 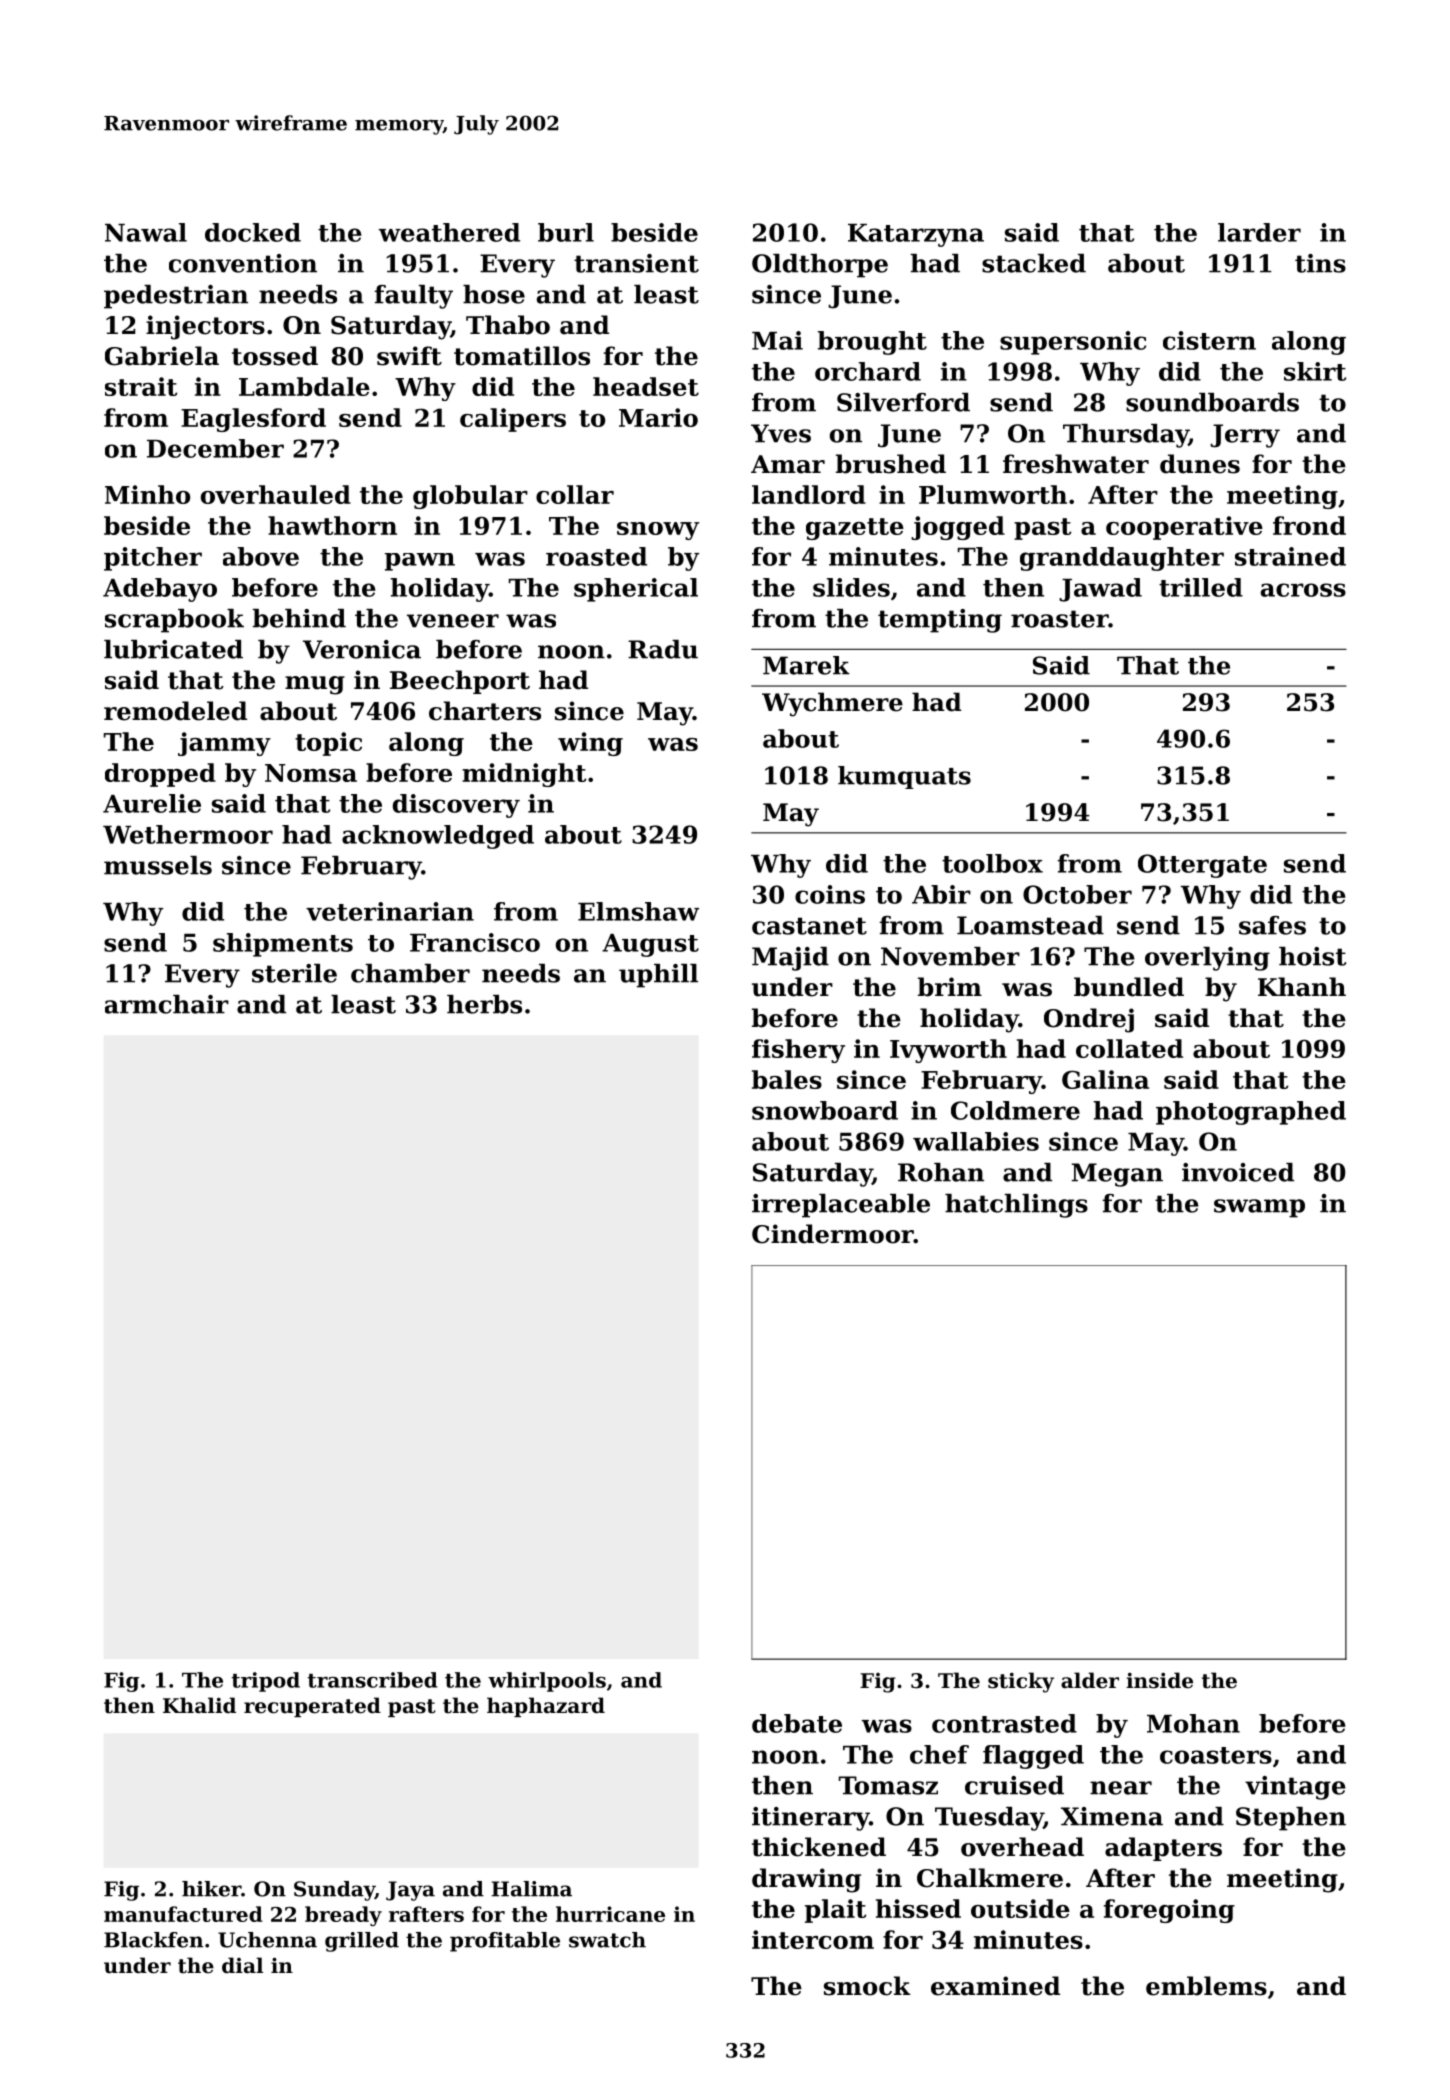 I want to click on Veronica, so click(x=362, y=649).
